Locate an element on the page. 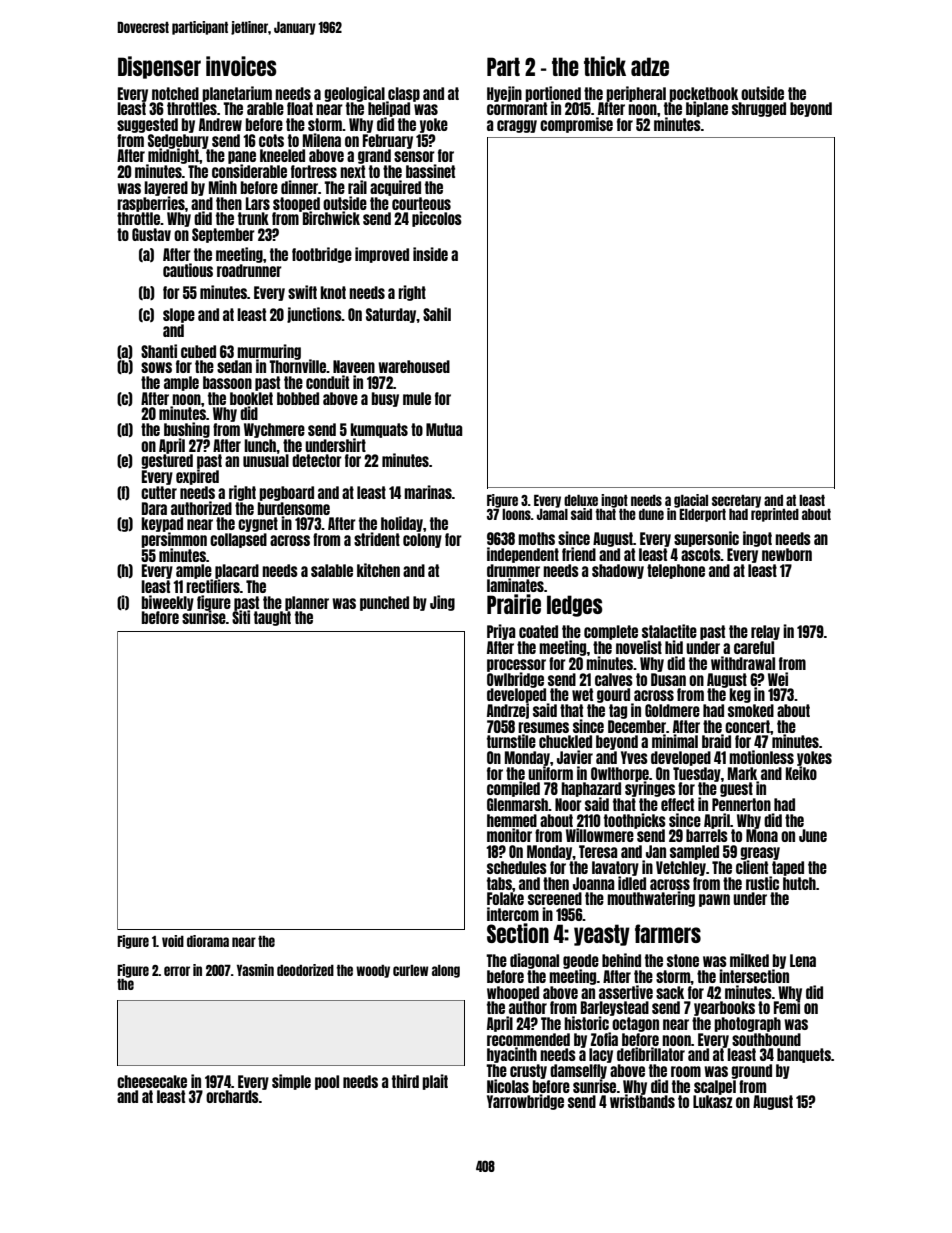  thick is located at coordinates (605, 66).
